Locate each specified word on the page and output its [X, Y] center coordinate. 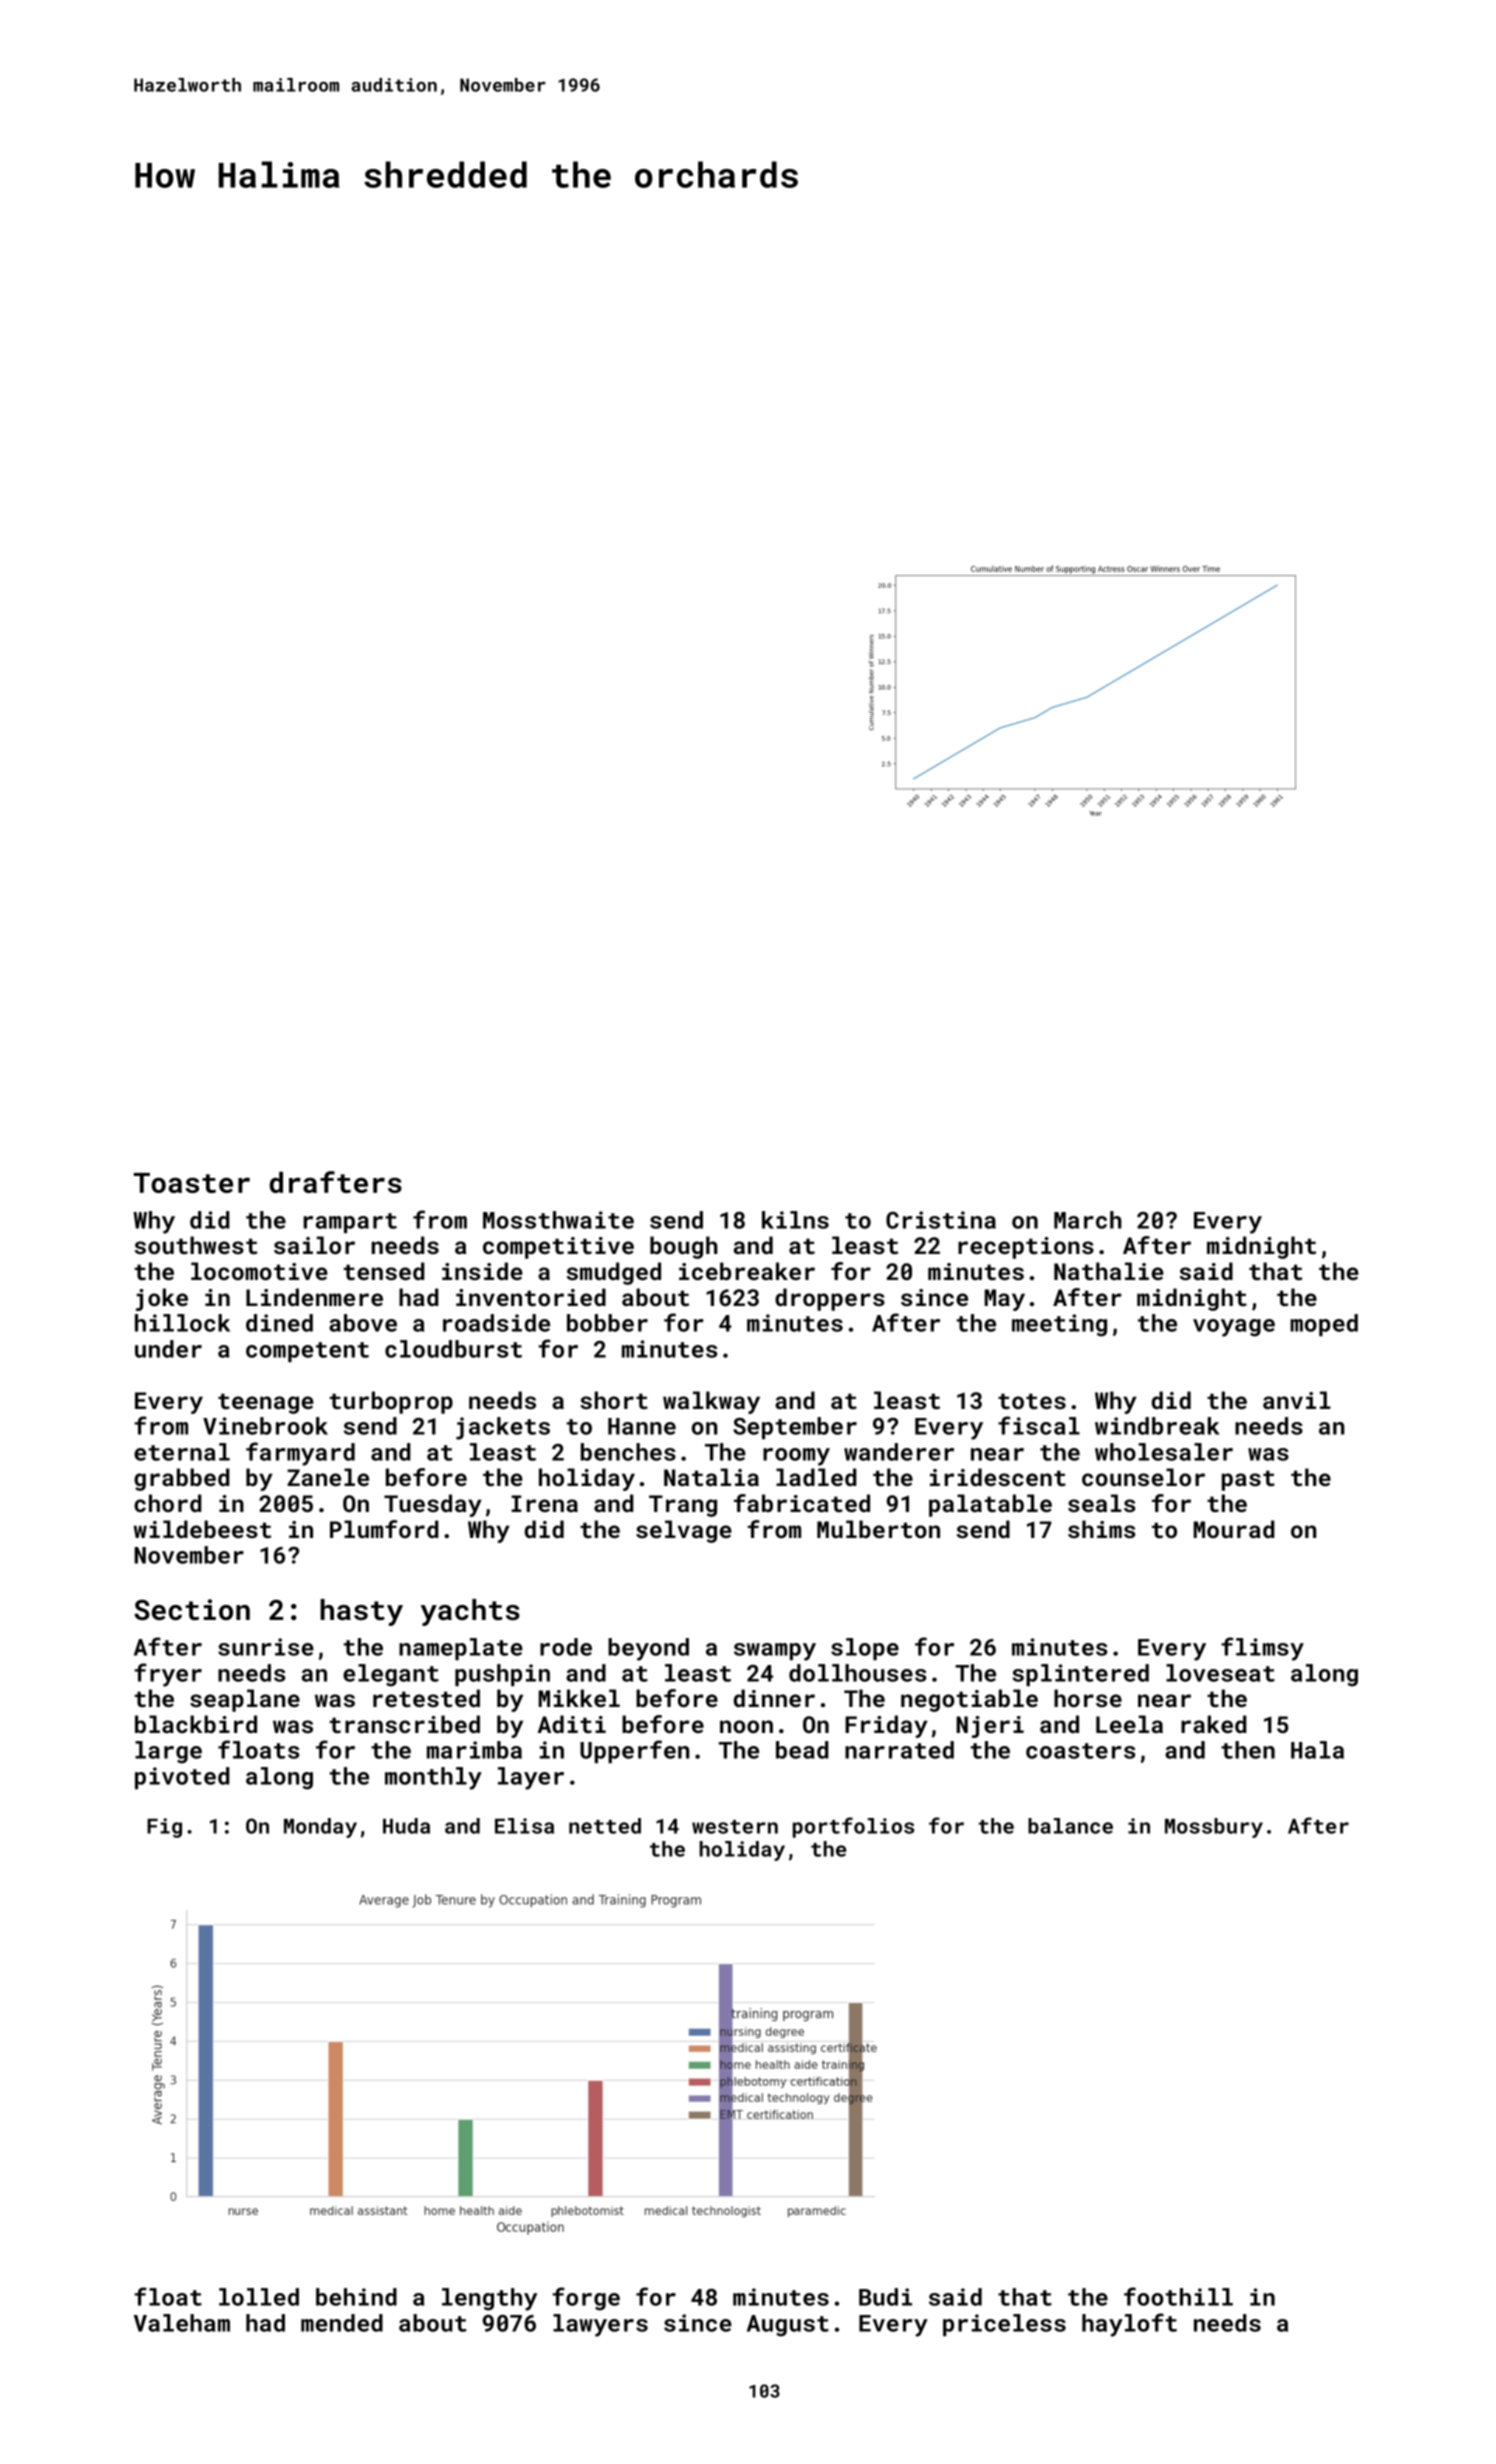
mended [342, 2323]
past [1248, 1480]
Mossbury [1214, 1828]
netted [605, 1826]
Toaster [192, 1183]
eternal [182, 1452]
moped [1324, 1325]
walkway [711, 1402]
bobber [607, 1323]
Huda [406, 1826]
